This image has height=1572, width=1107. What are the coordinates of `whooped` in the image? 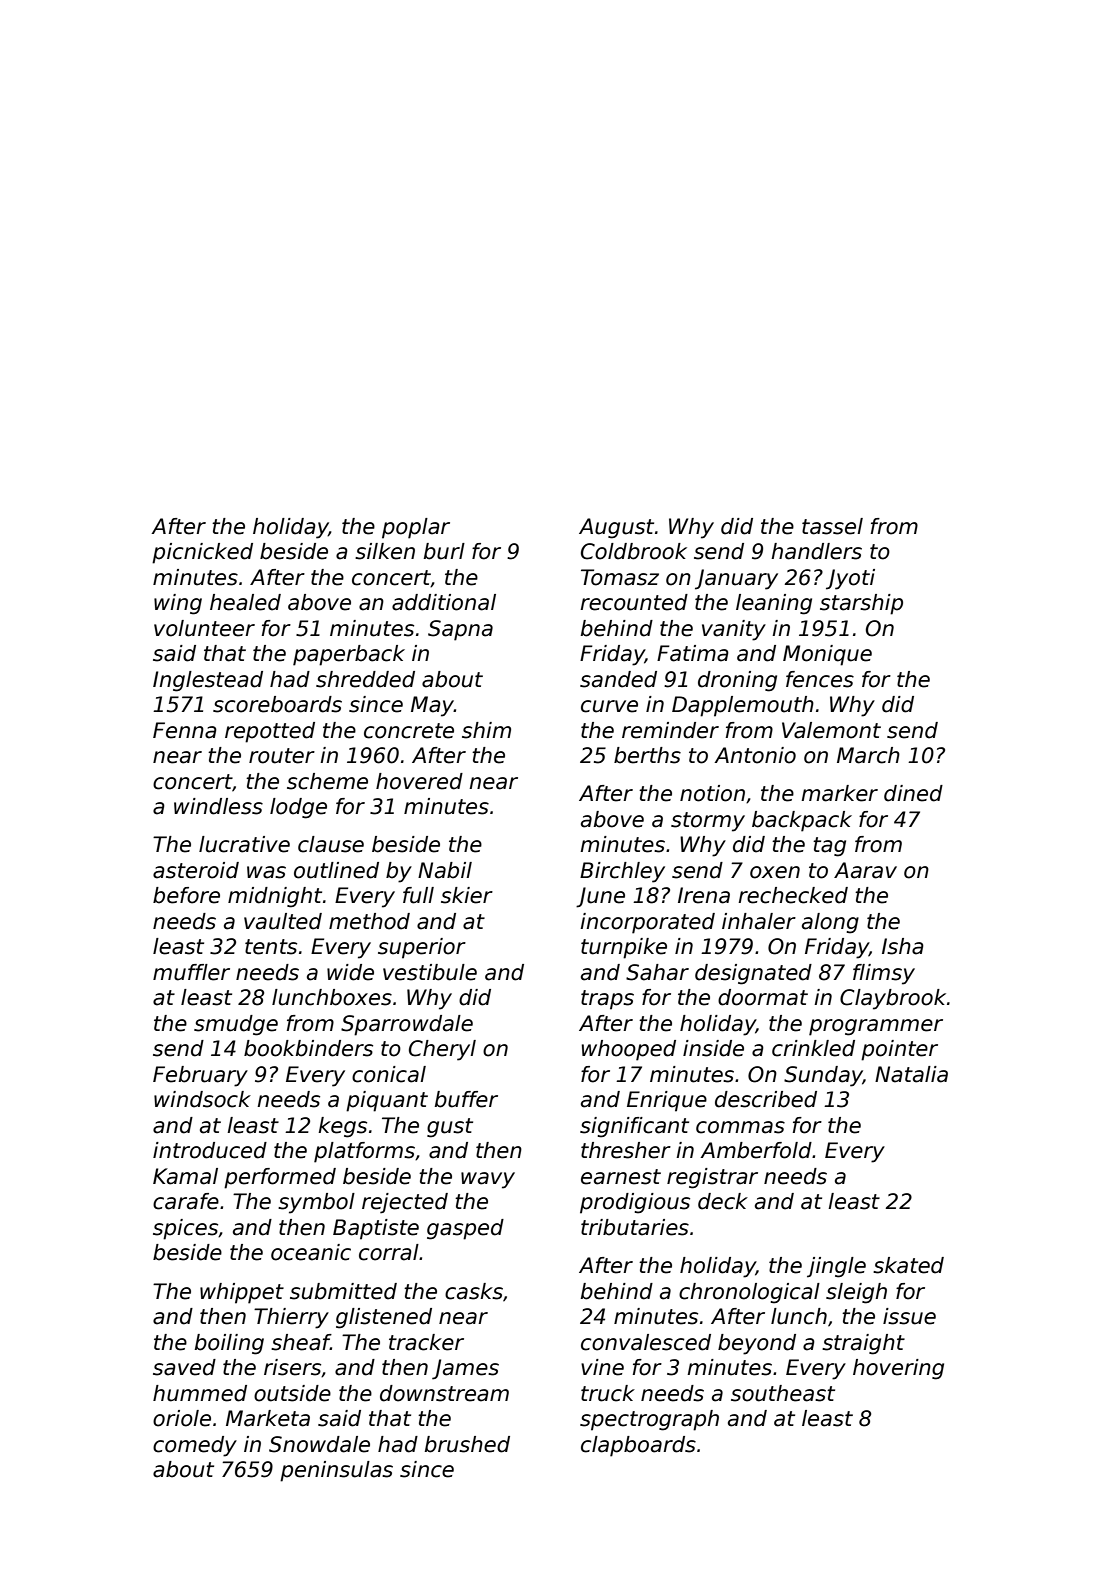 It's located at (629, 1050).
